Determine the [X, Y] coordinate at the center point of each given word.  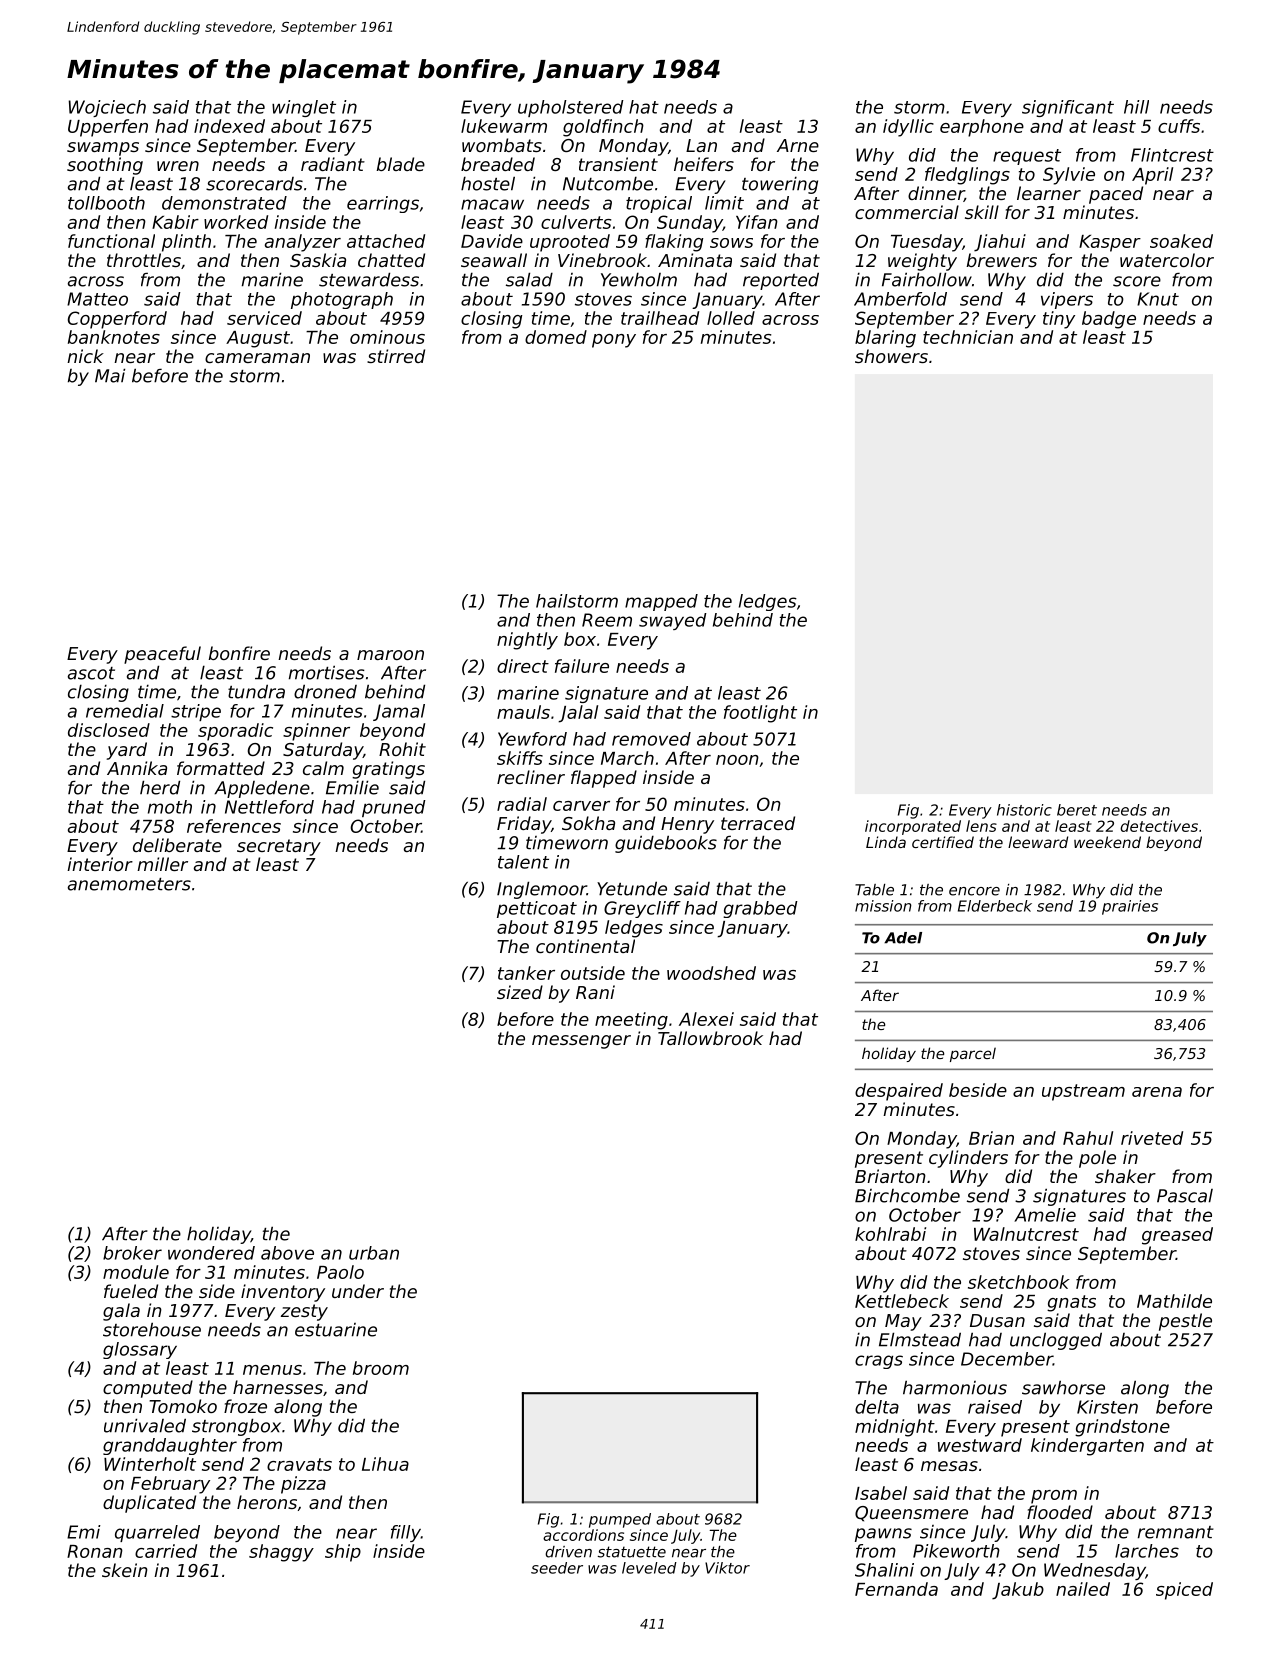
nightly [527, 641]
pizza [303, 1485]
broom [381, 1368]
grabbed [760, 909]
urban [374, 1253]
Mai [110, 375]
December [1007, 1359]
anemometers [129, 884]
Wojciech [107, 108]
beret [1077, 810]
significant [1068, 108]
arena [1157, 1092]
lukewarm [504, 126]
